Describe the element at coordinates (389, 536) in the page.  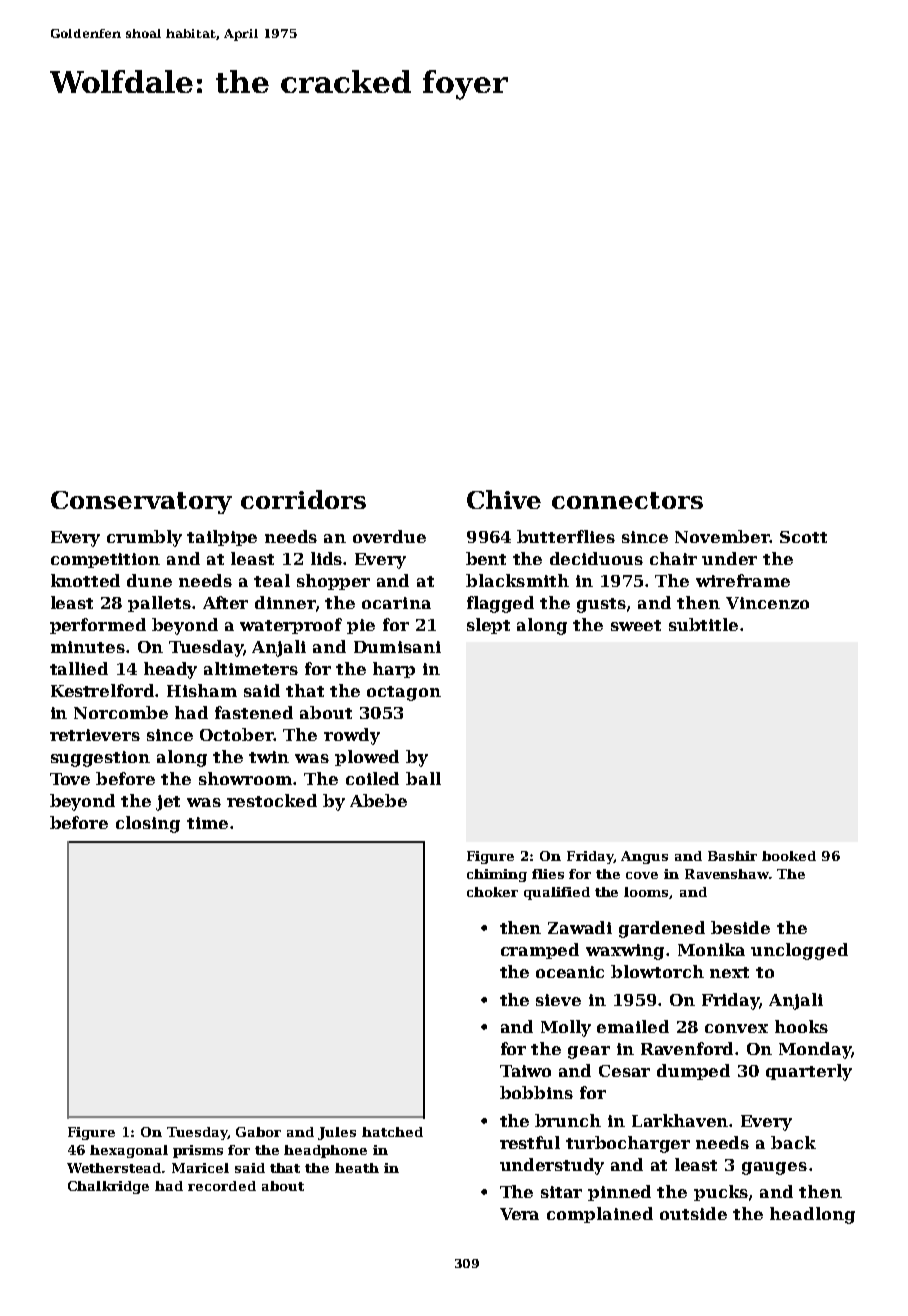
I see `overdue` at that location.
